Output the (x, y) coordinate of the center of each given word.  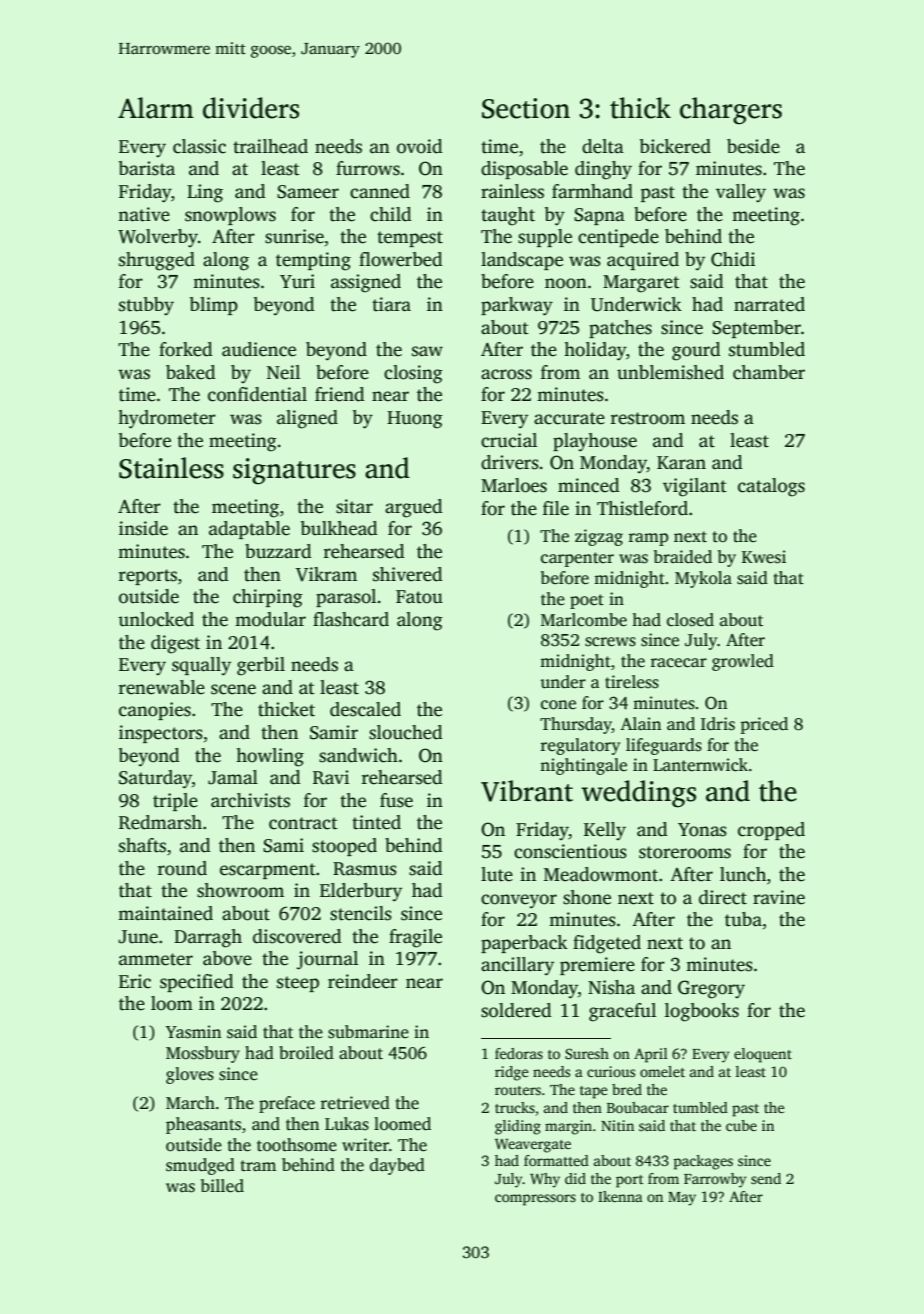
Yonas (702, 830)
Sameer (308, 192)
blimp (214, 306)
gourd (696, 351)
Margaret (641, 284)
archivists (250, 800)
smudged (200, 1166)
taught (508, 216)
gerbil (261, 666)
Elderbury (361, 892)
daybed (397, 1166)
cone (558, 705)
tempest (410, 239)
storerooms (685, 852)
